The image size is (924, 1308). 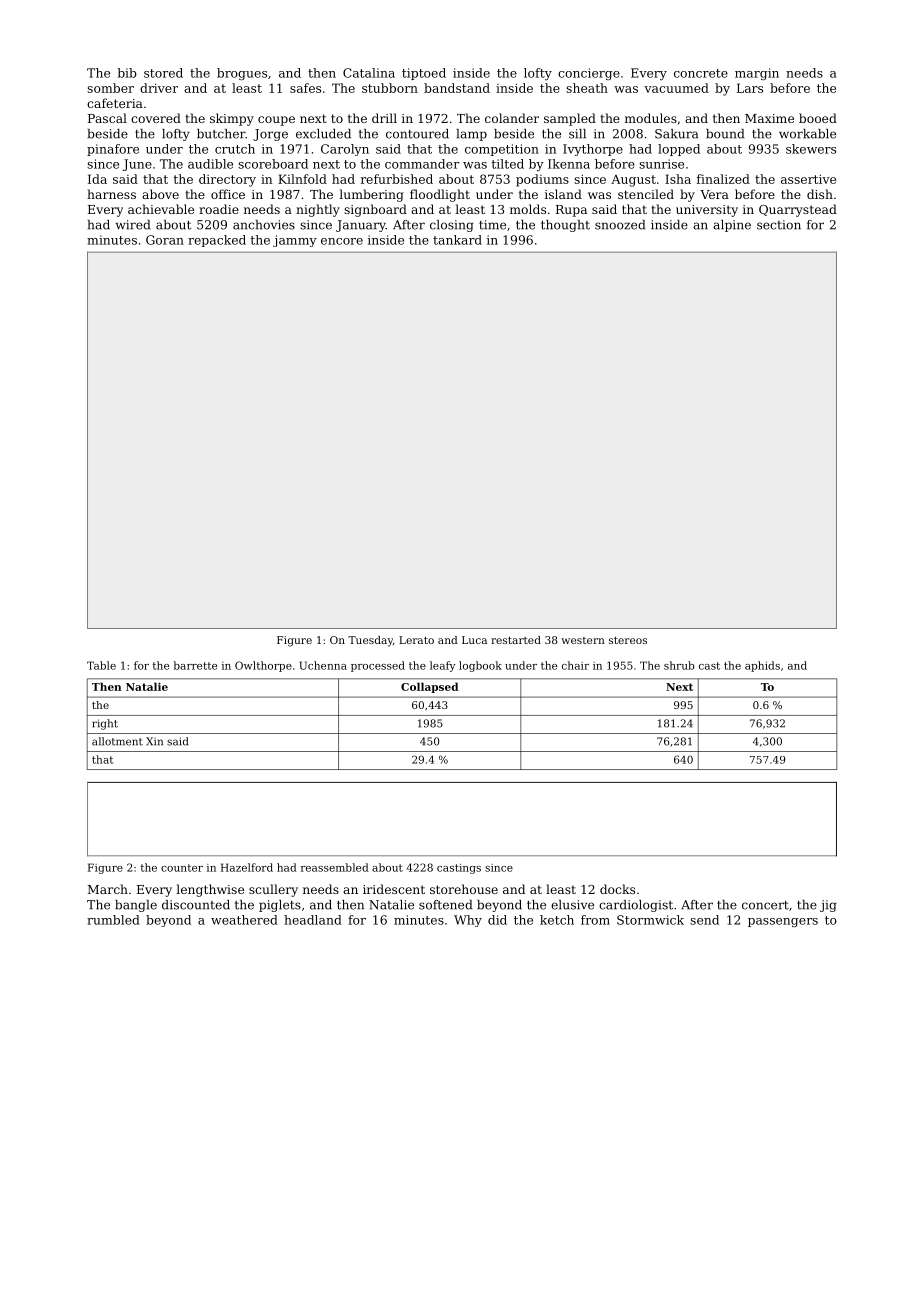 What do you see at coordinates (457, 240) in the screenshot?
I see `tankard` at bounding box center [457, 240].
